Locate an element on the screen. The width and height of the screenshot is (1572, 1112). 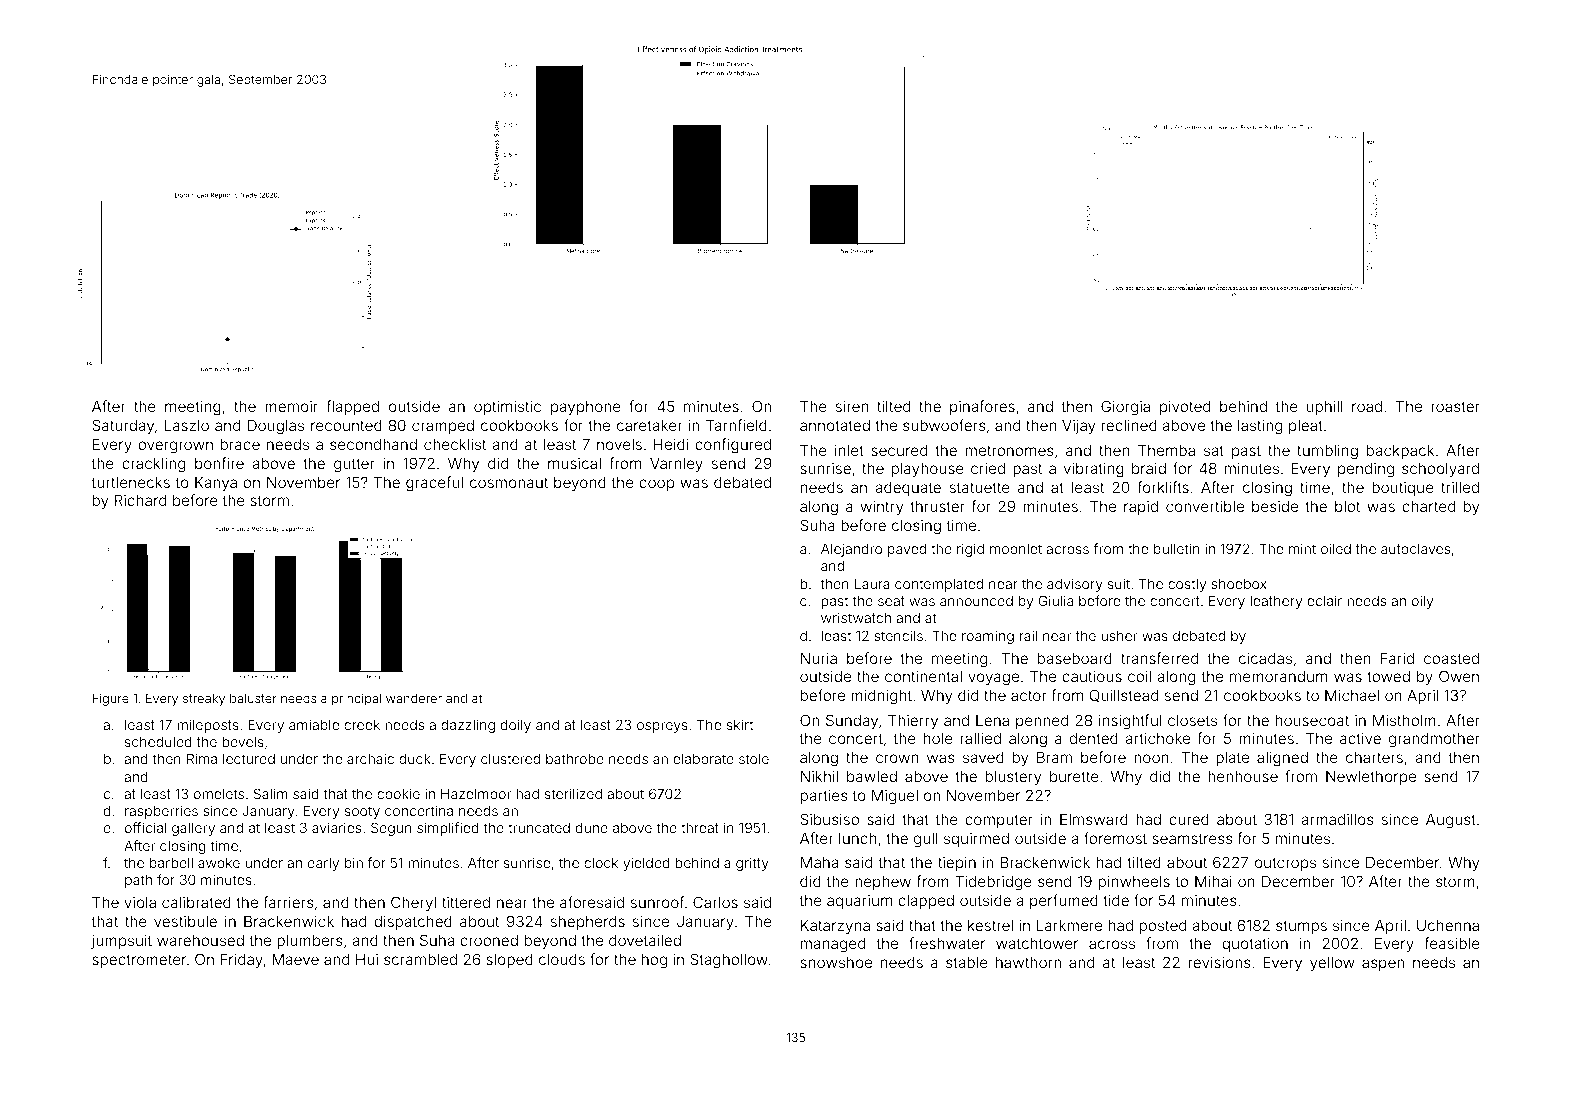
armadillos is located at coordinates (1337, 819).
